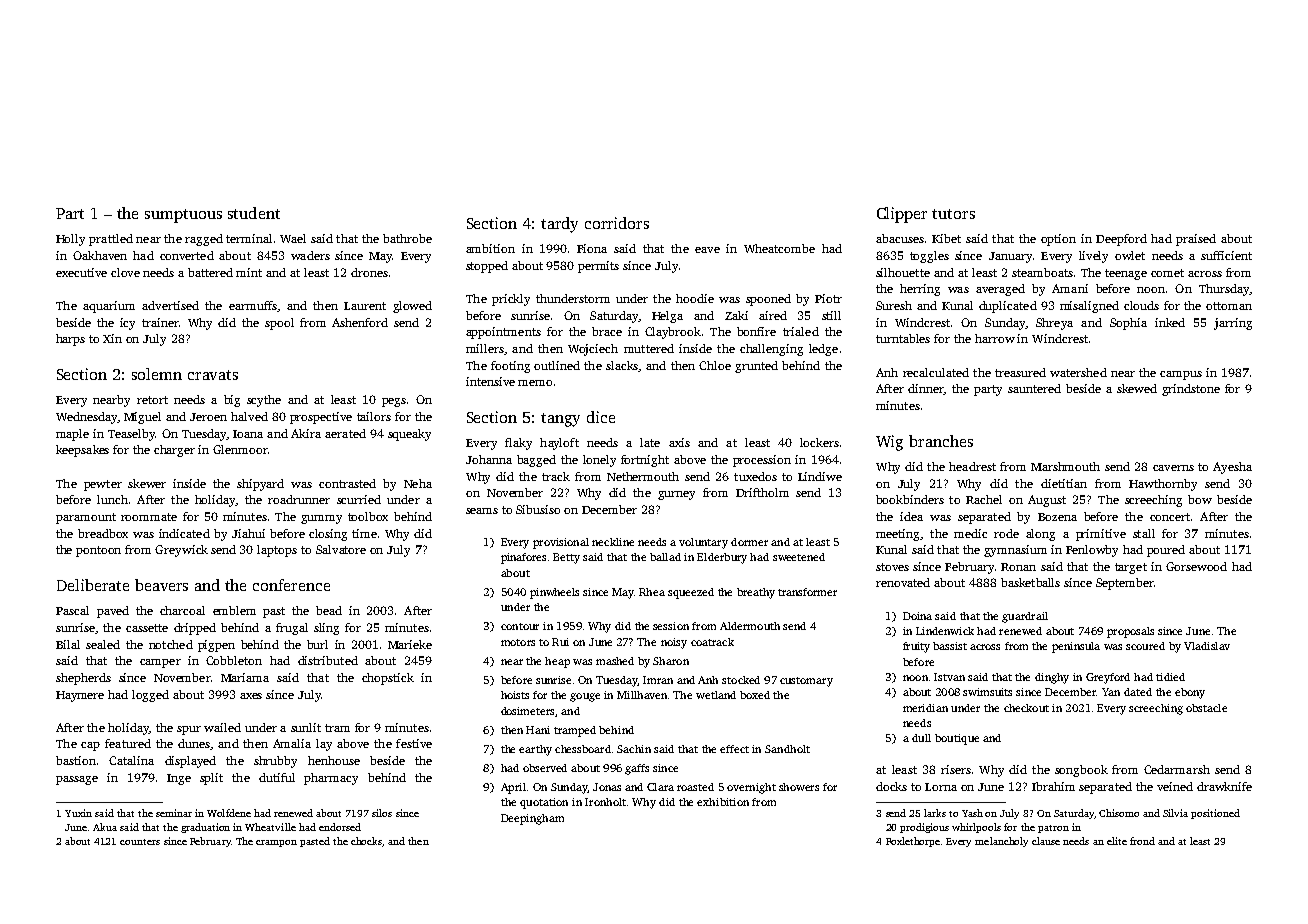 Image resolution: width=1308 pixels, height=924 pixels. What do you see at coordinates (1170, 677) in the image?
I see `tidied` at bounding box center [1170, 677].
